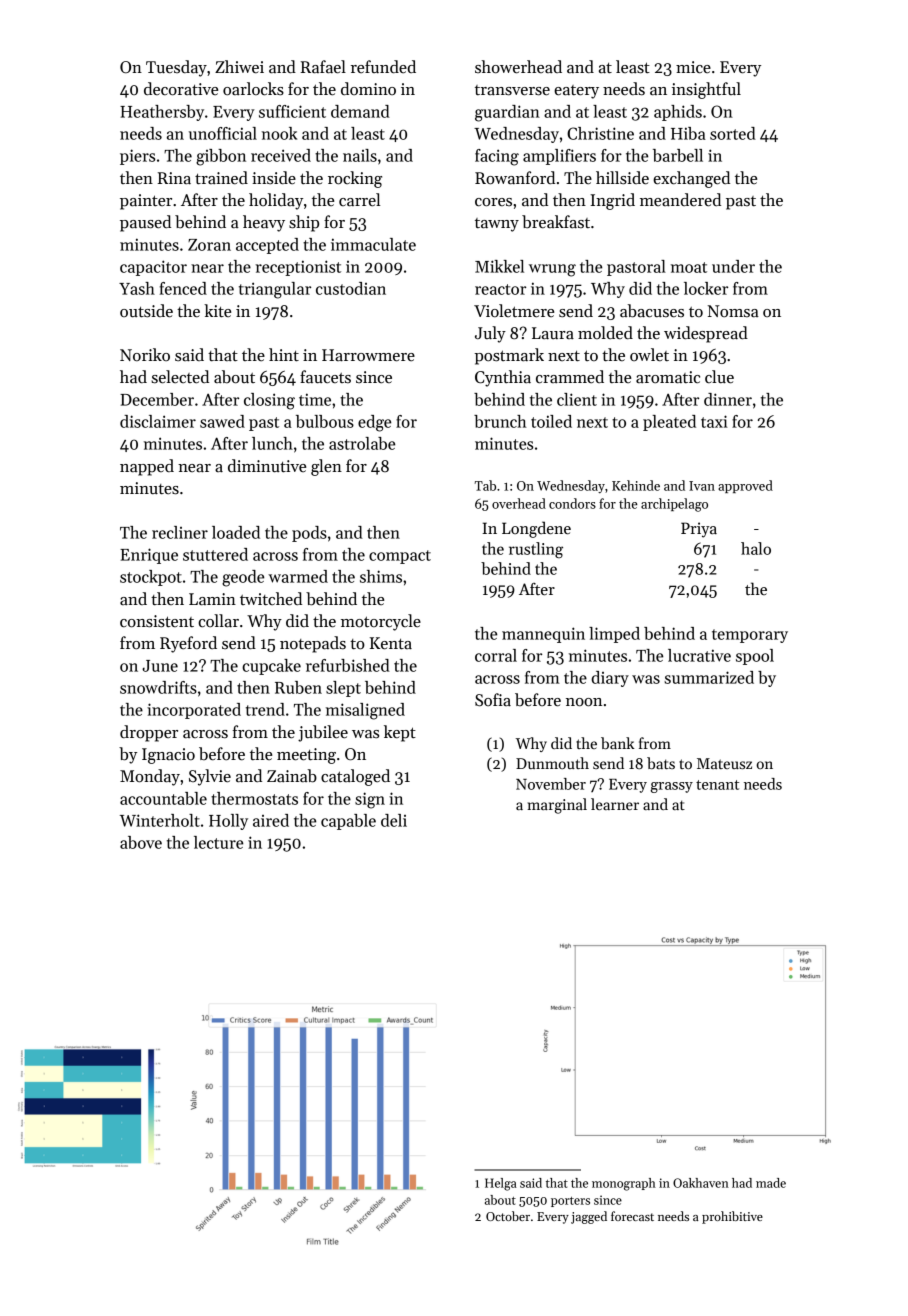 The image size is (908, 1316). I want to click on Oakhaven, so click(701, 1183).
